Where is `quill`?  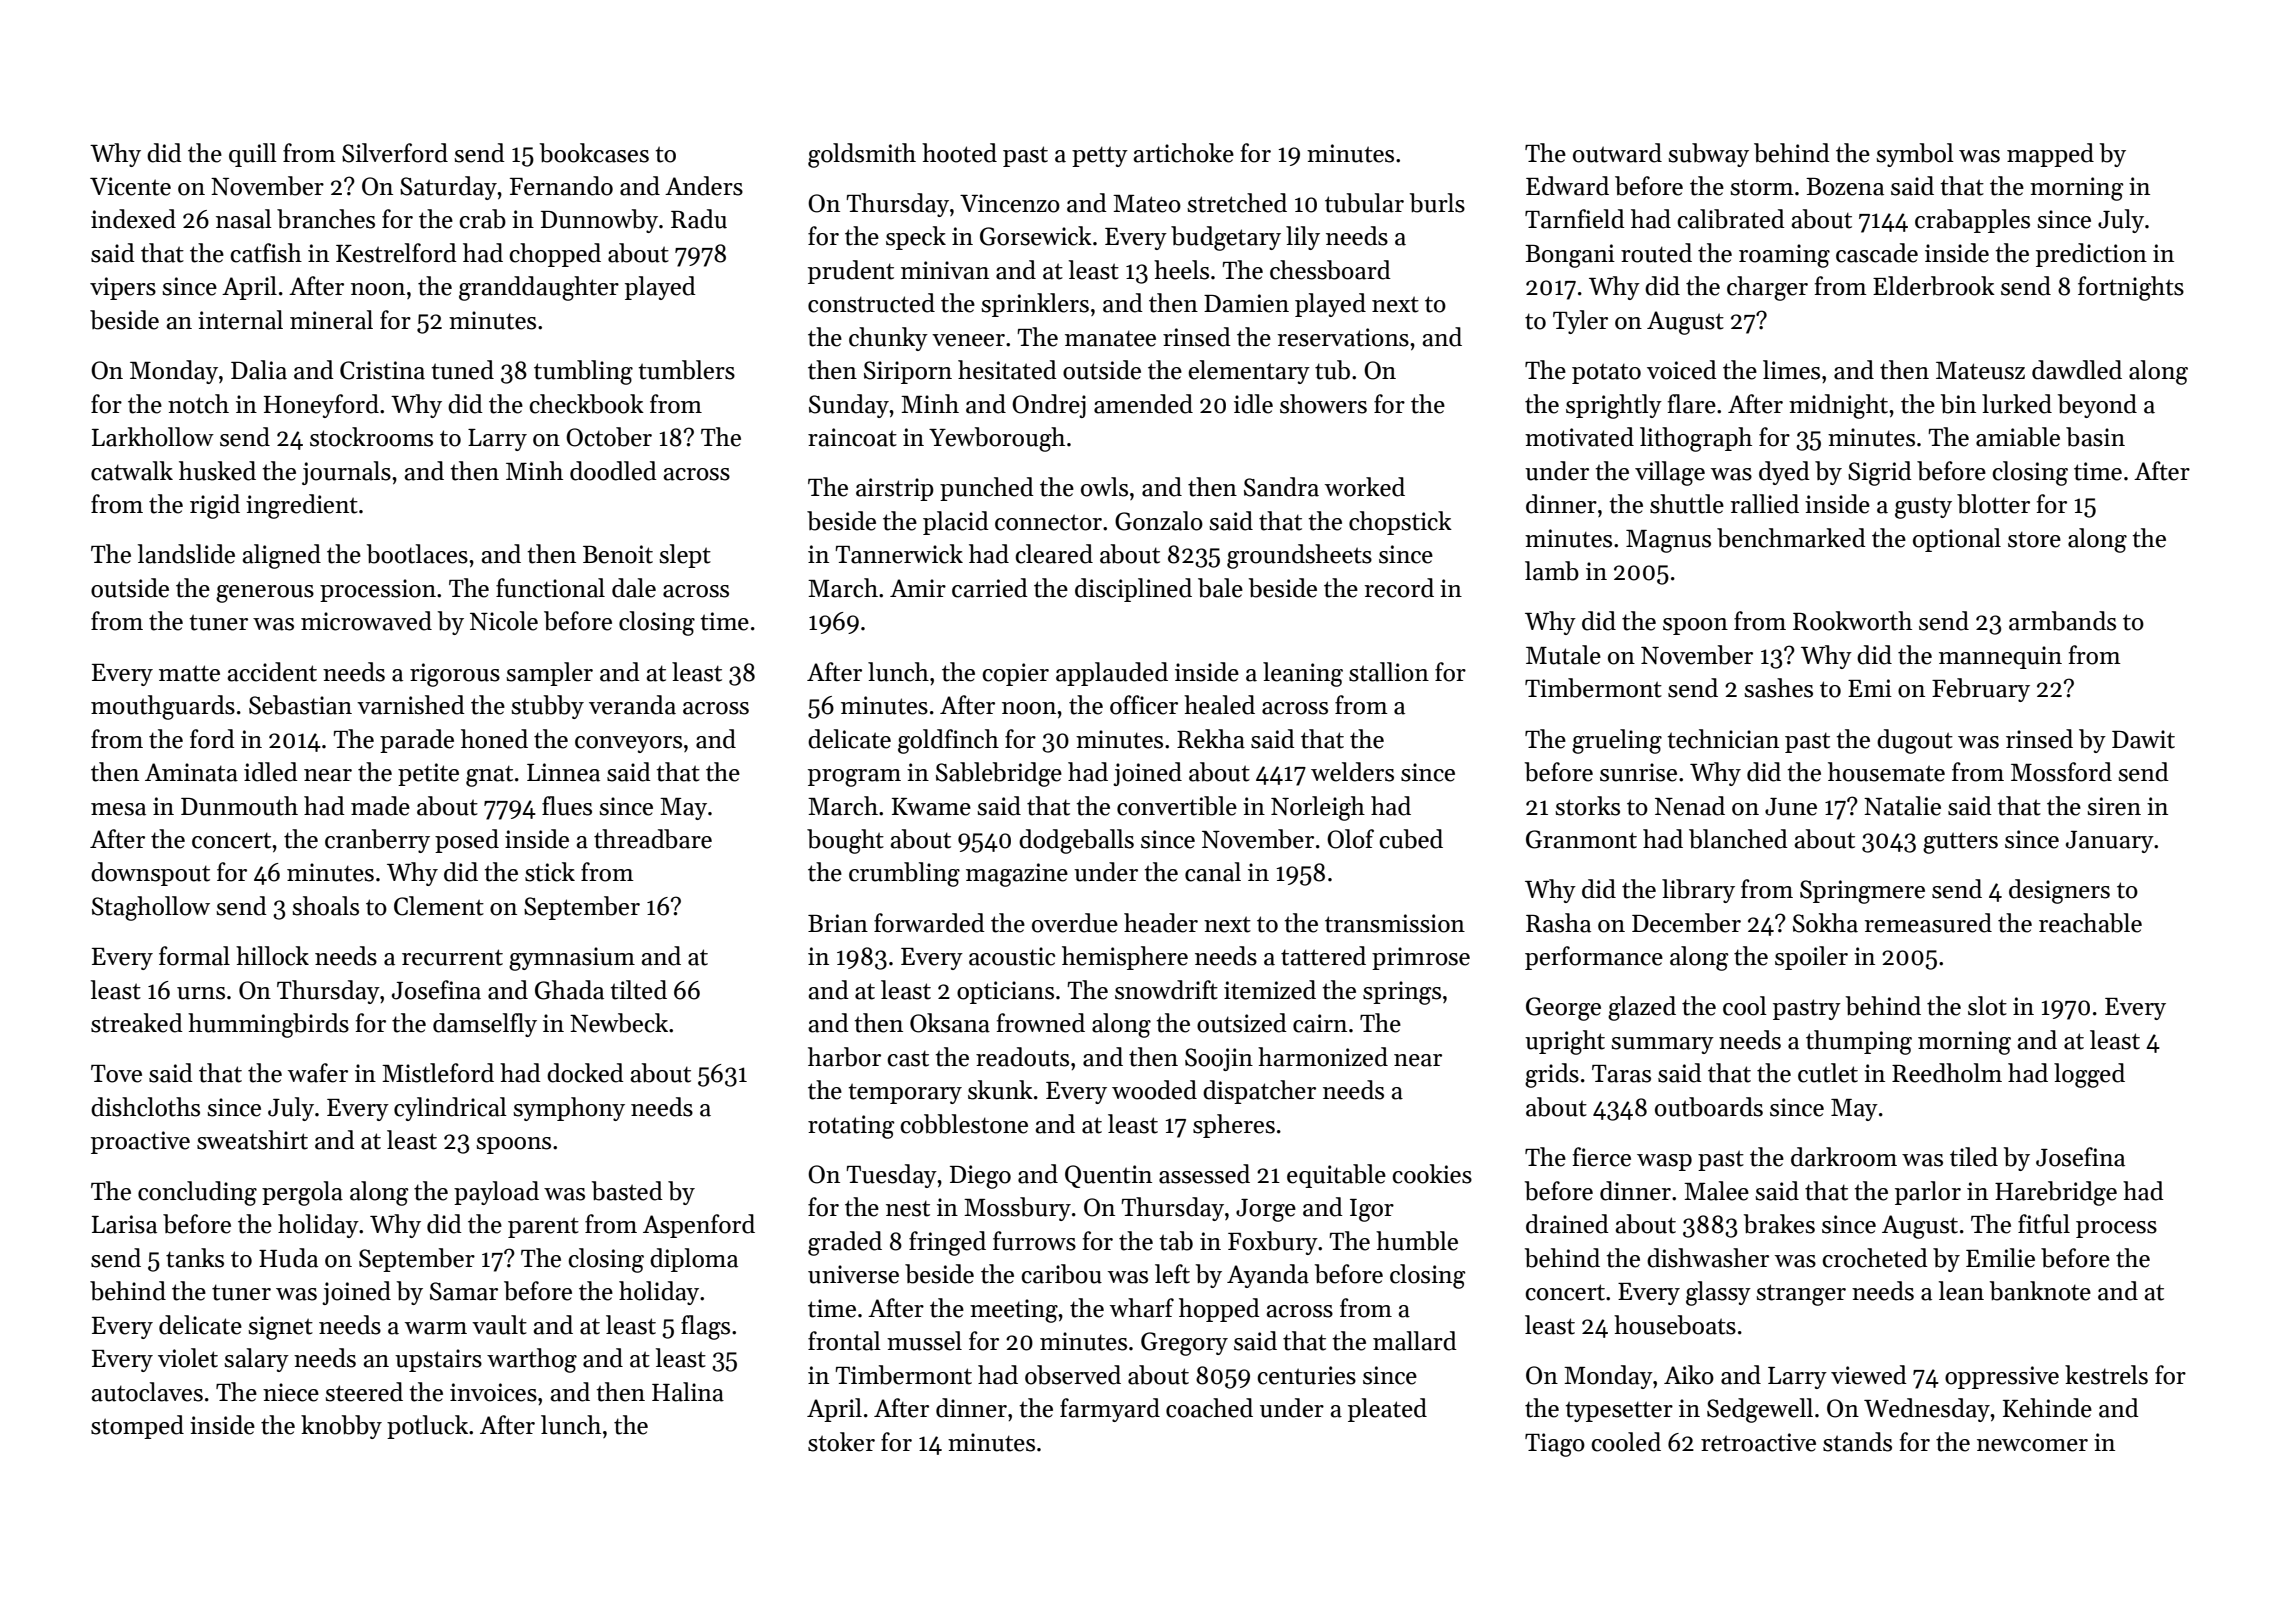 quill is located at coordinates (253, 155).
